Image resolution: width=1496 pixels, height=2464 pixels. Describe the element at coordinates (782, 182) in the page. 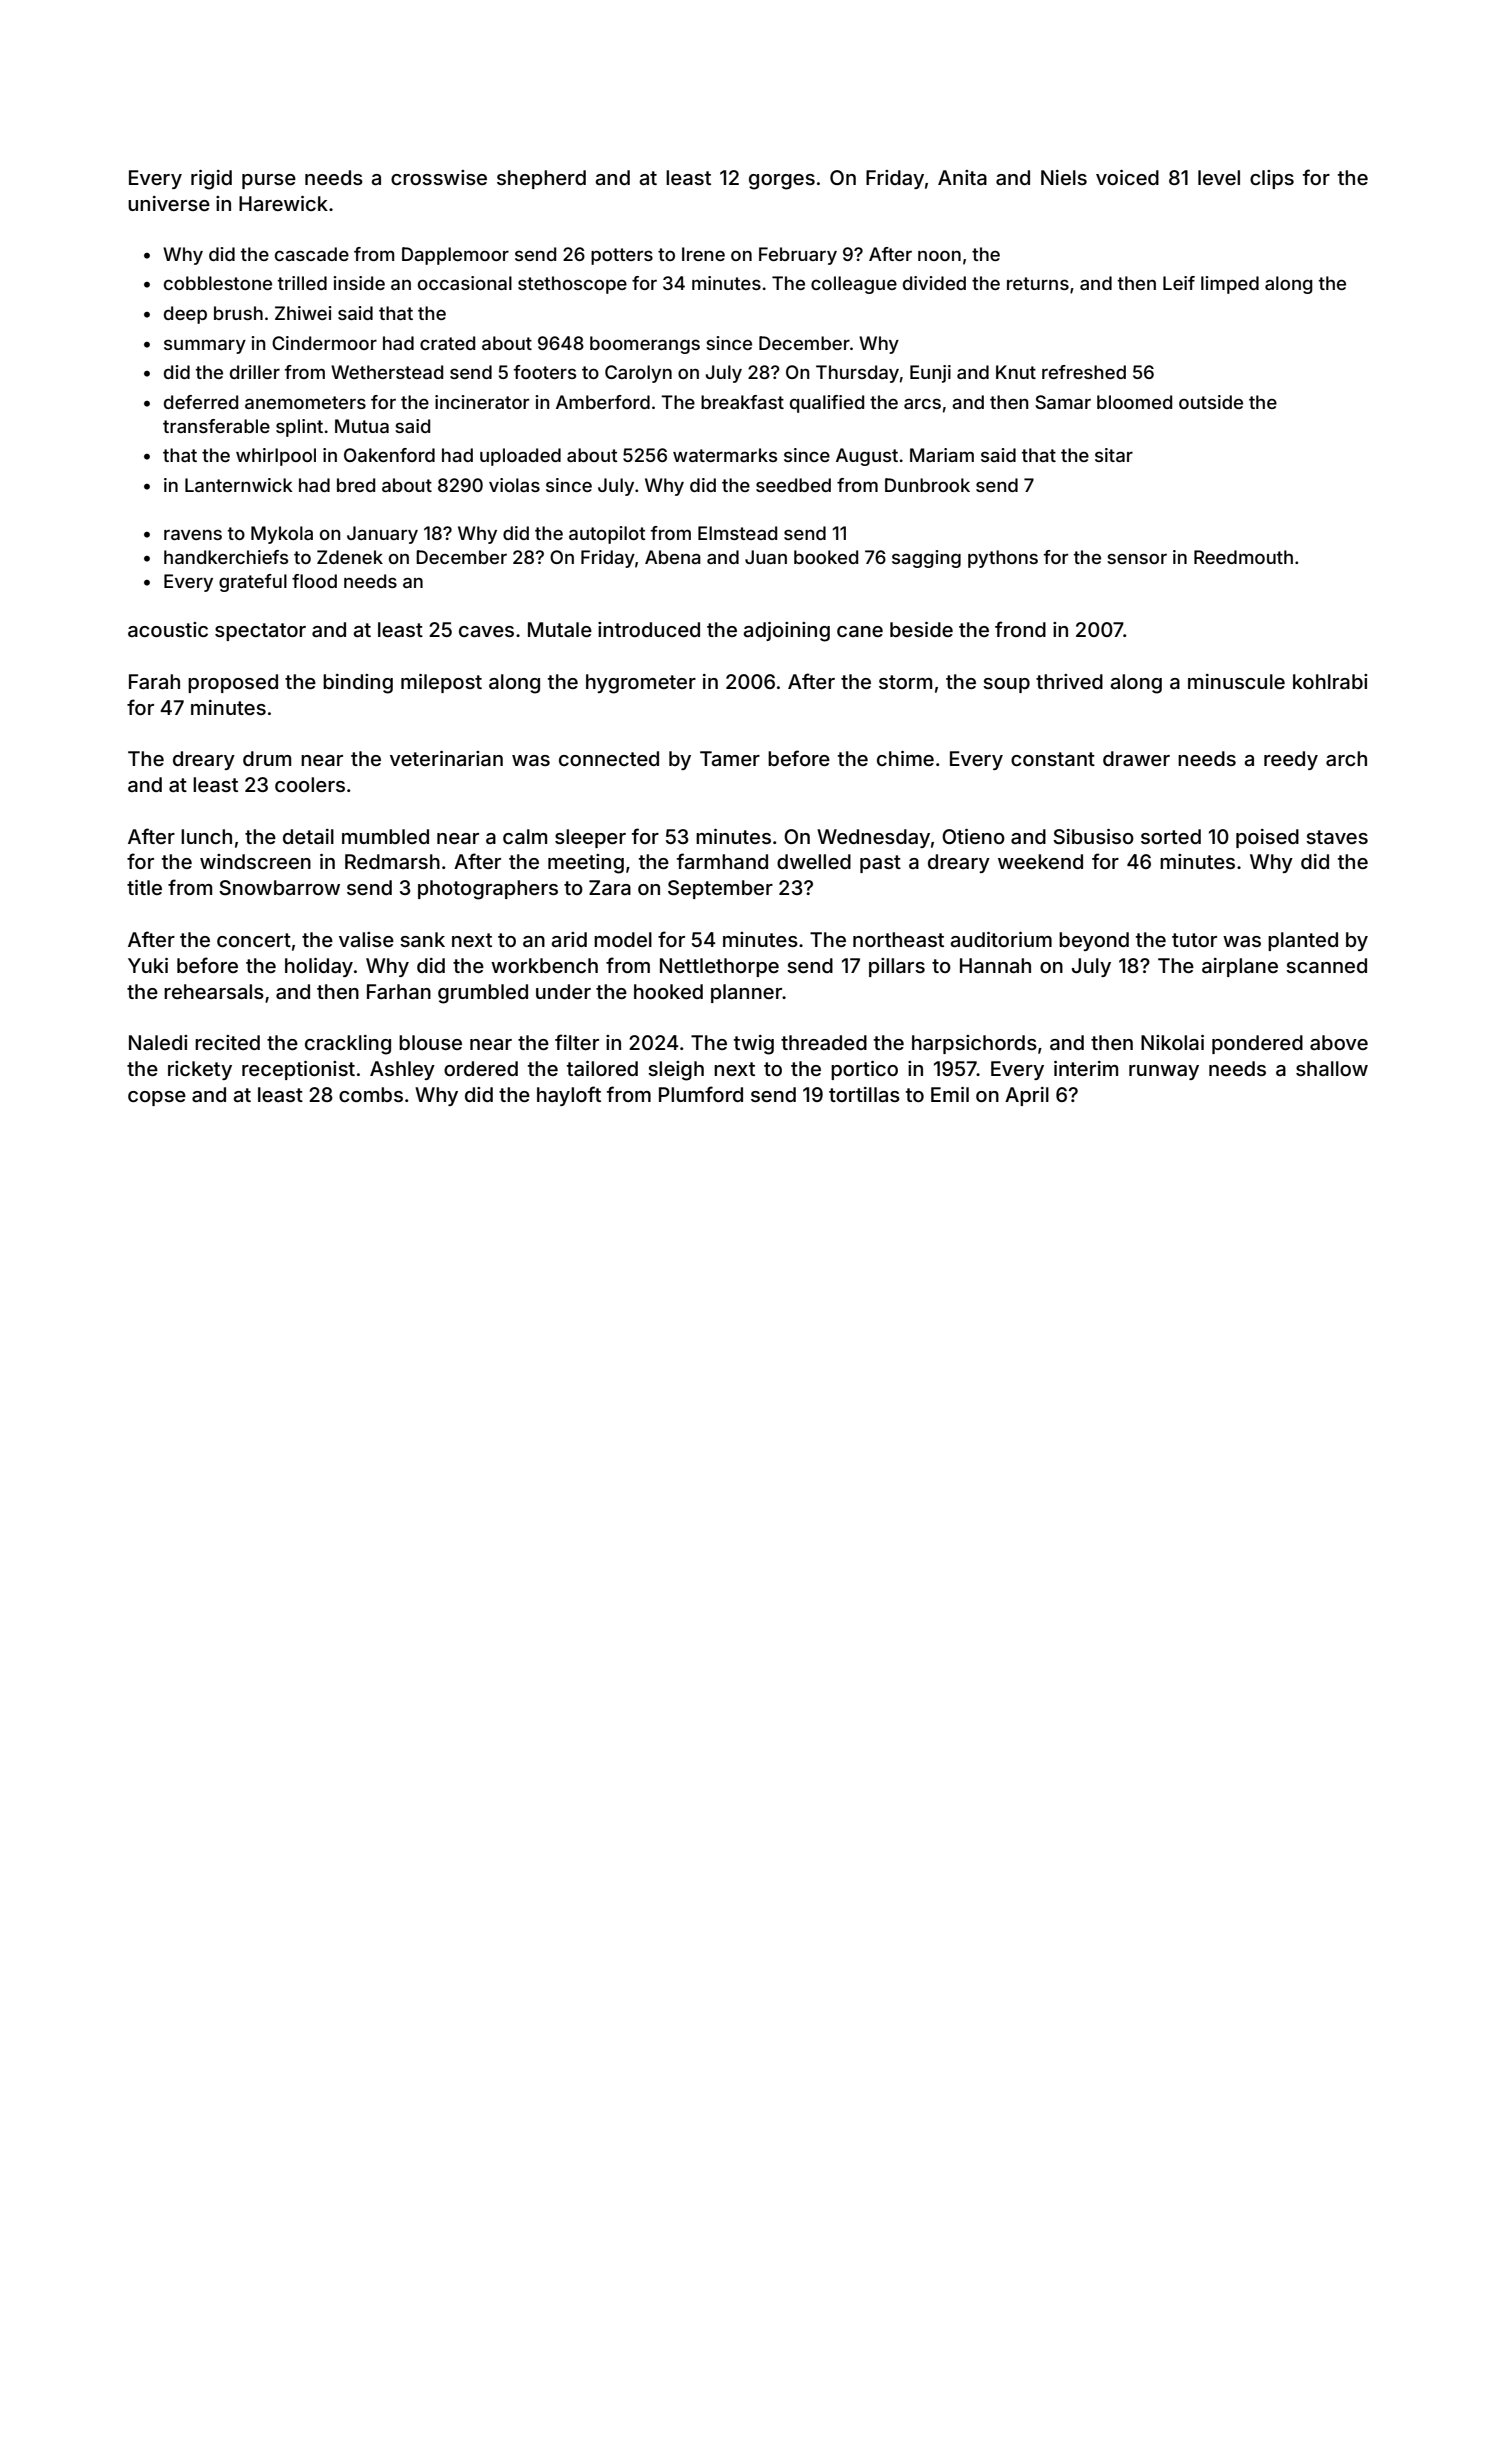

I see `gorges` at that location.
